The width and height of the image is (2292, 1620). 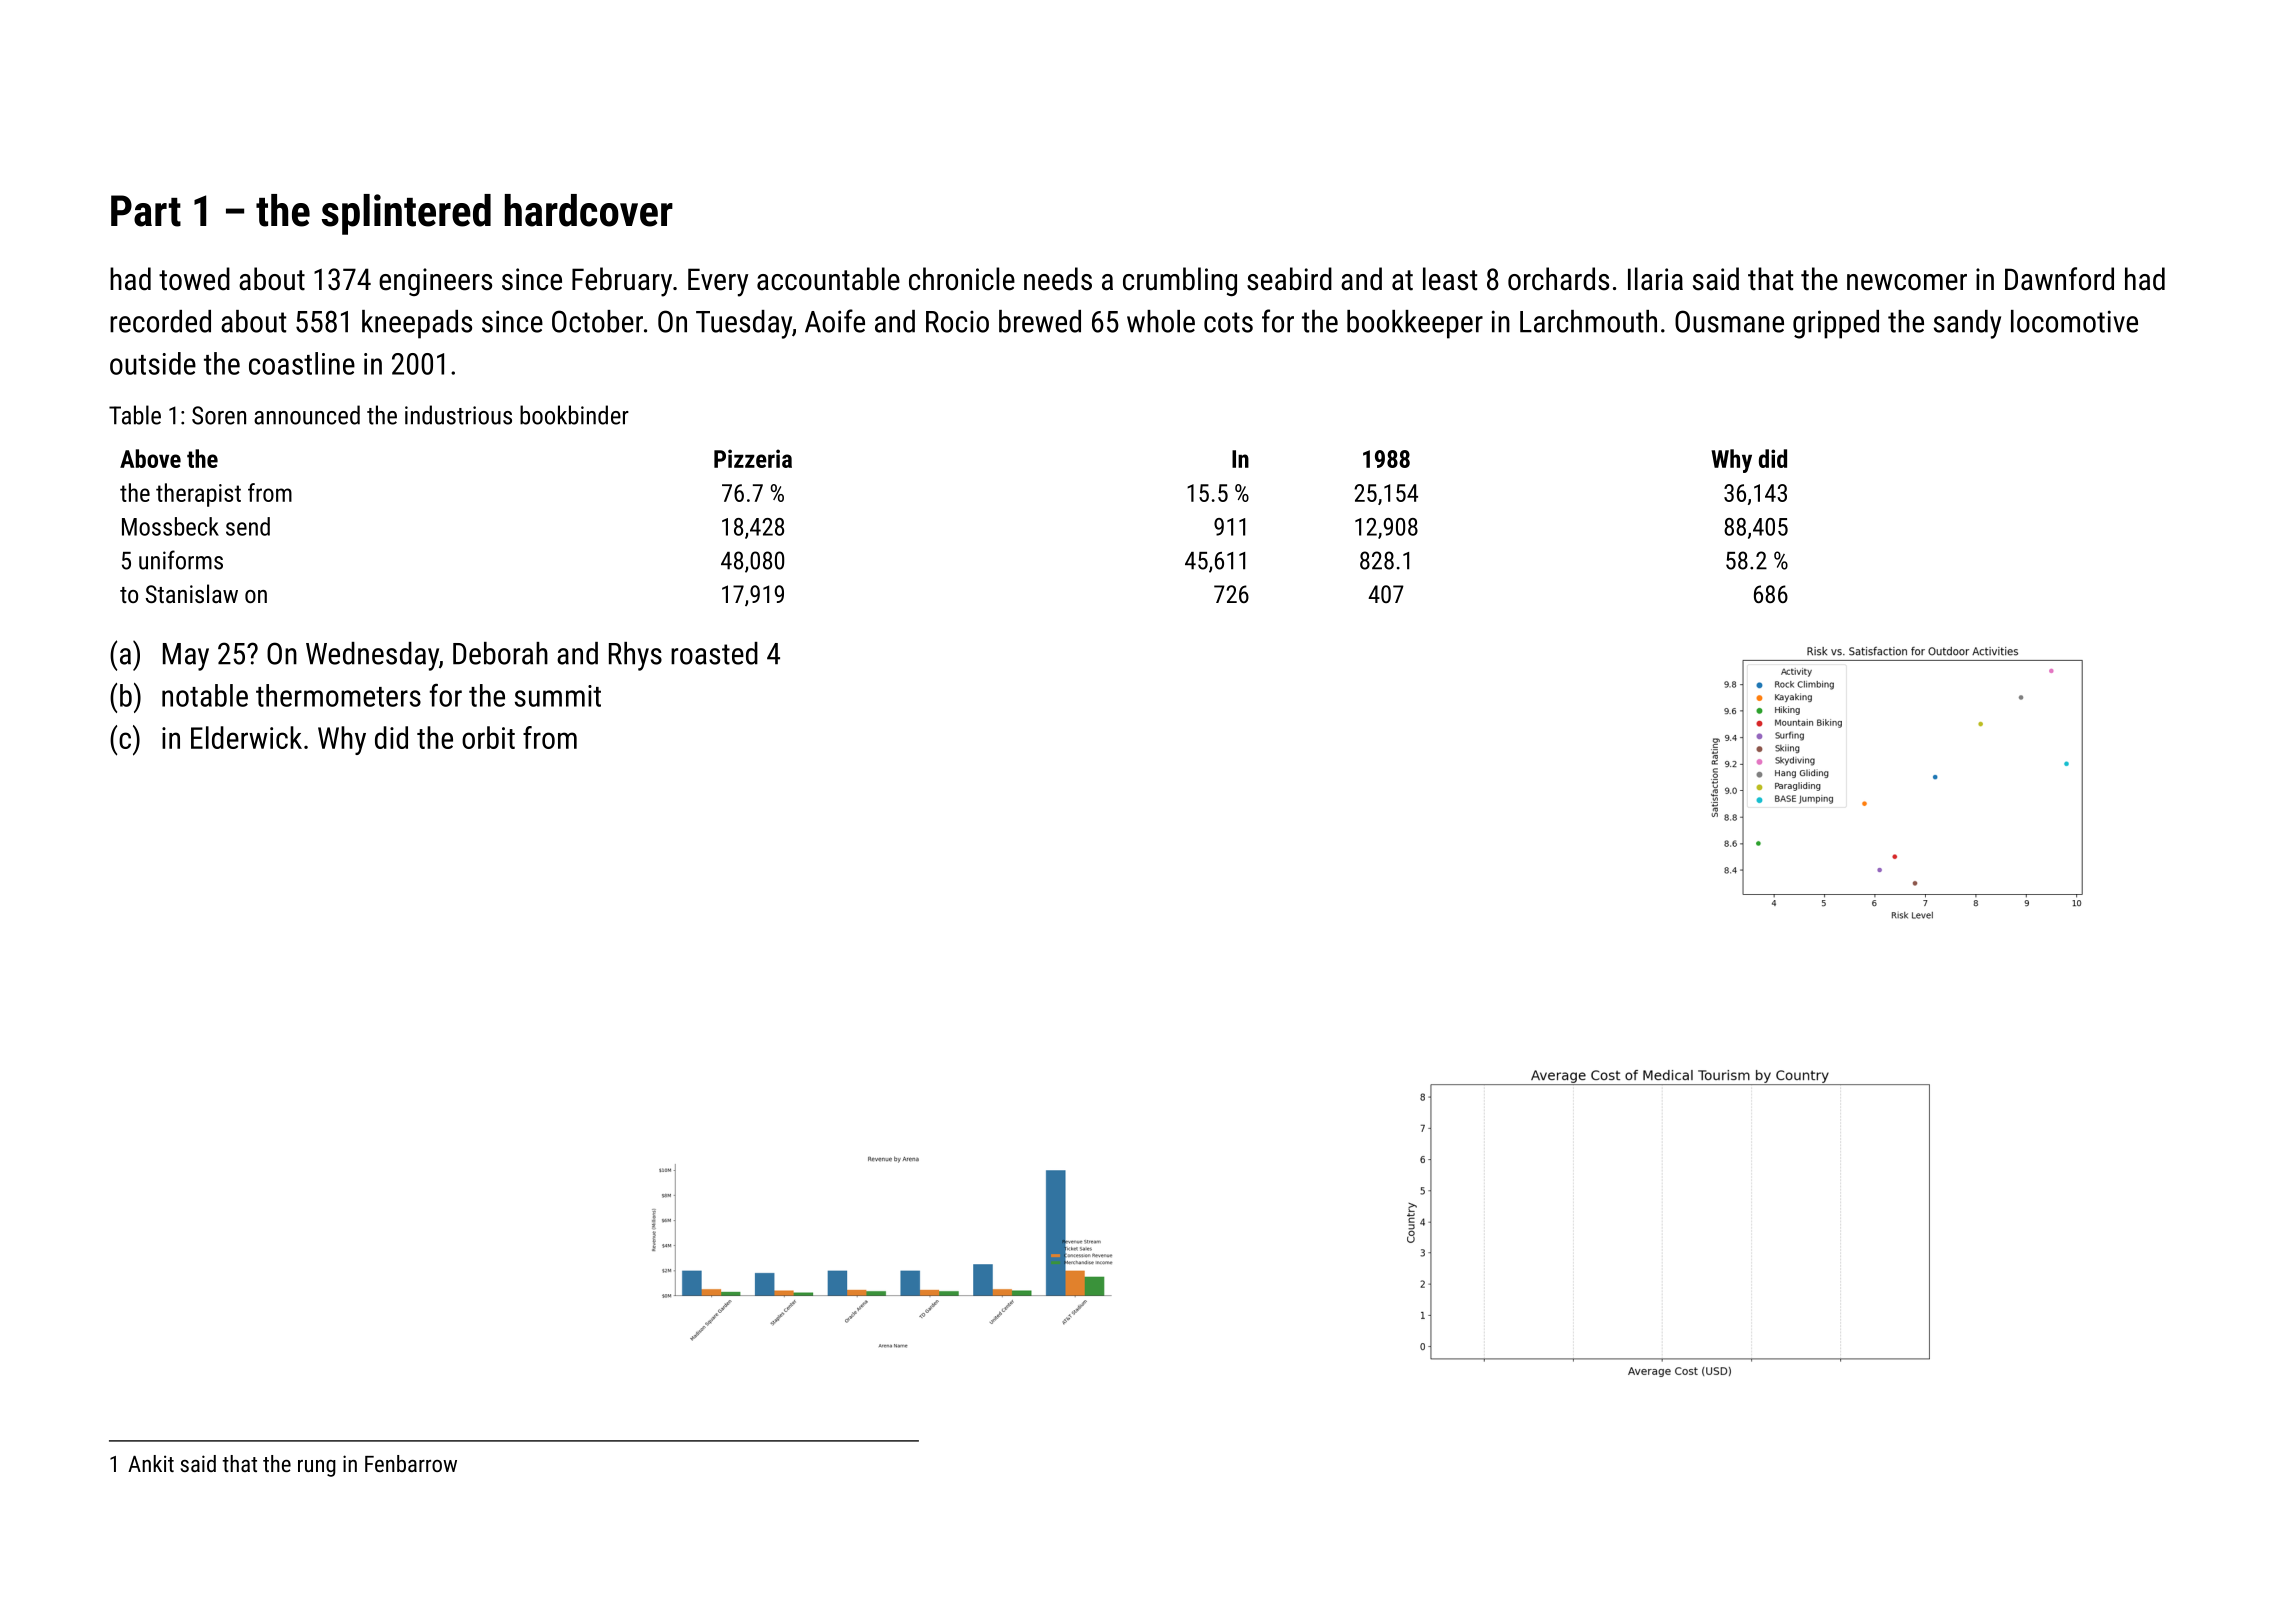 What do you see at coordinates (718, 282) in the image?
I see `Every` at bounding box center [718, 282].
